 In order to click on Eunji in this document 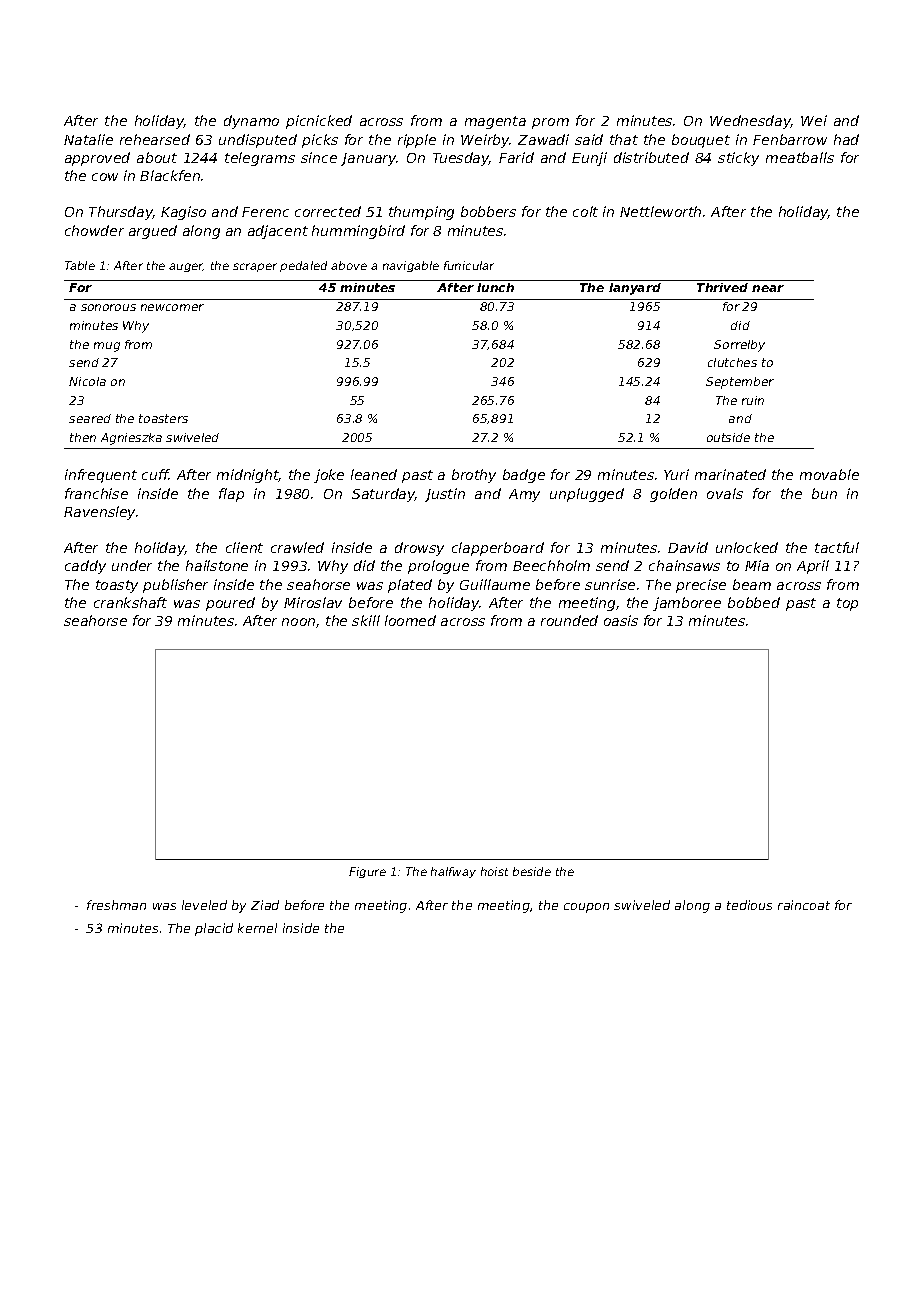, I will do `click(589, 159)`.
